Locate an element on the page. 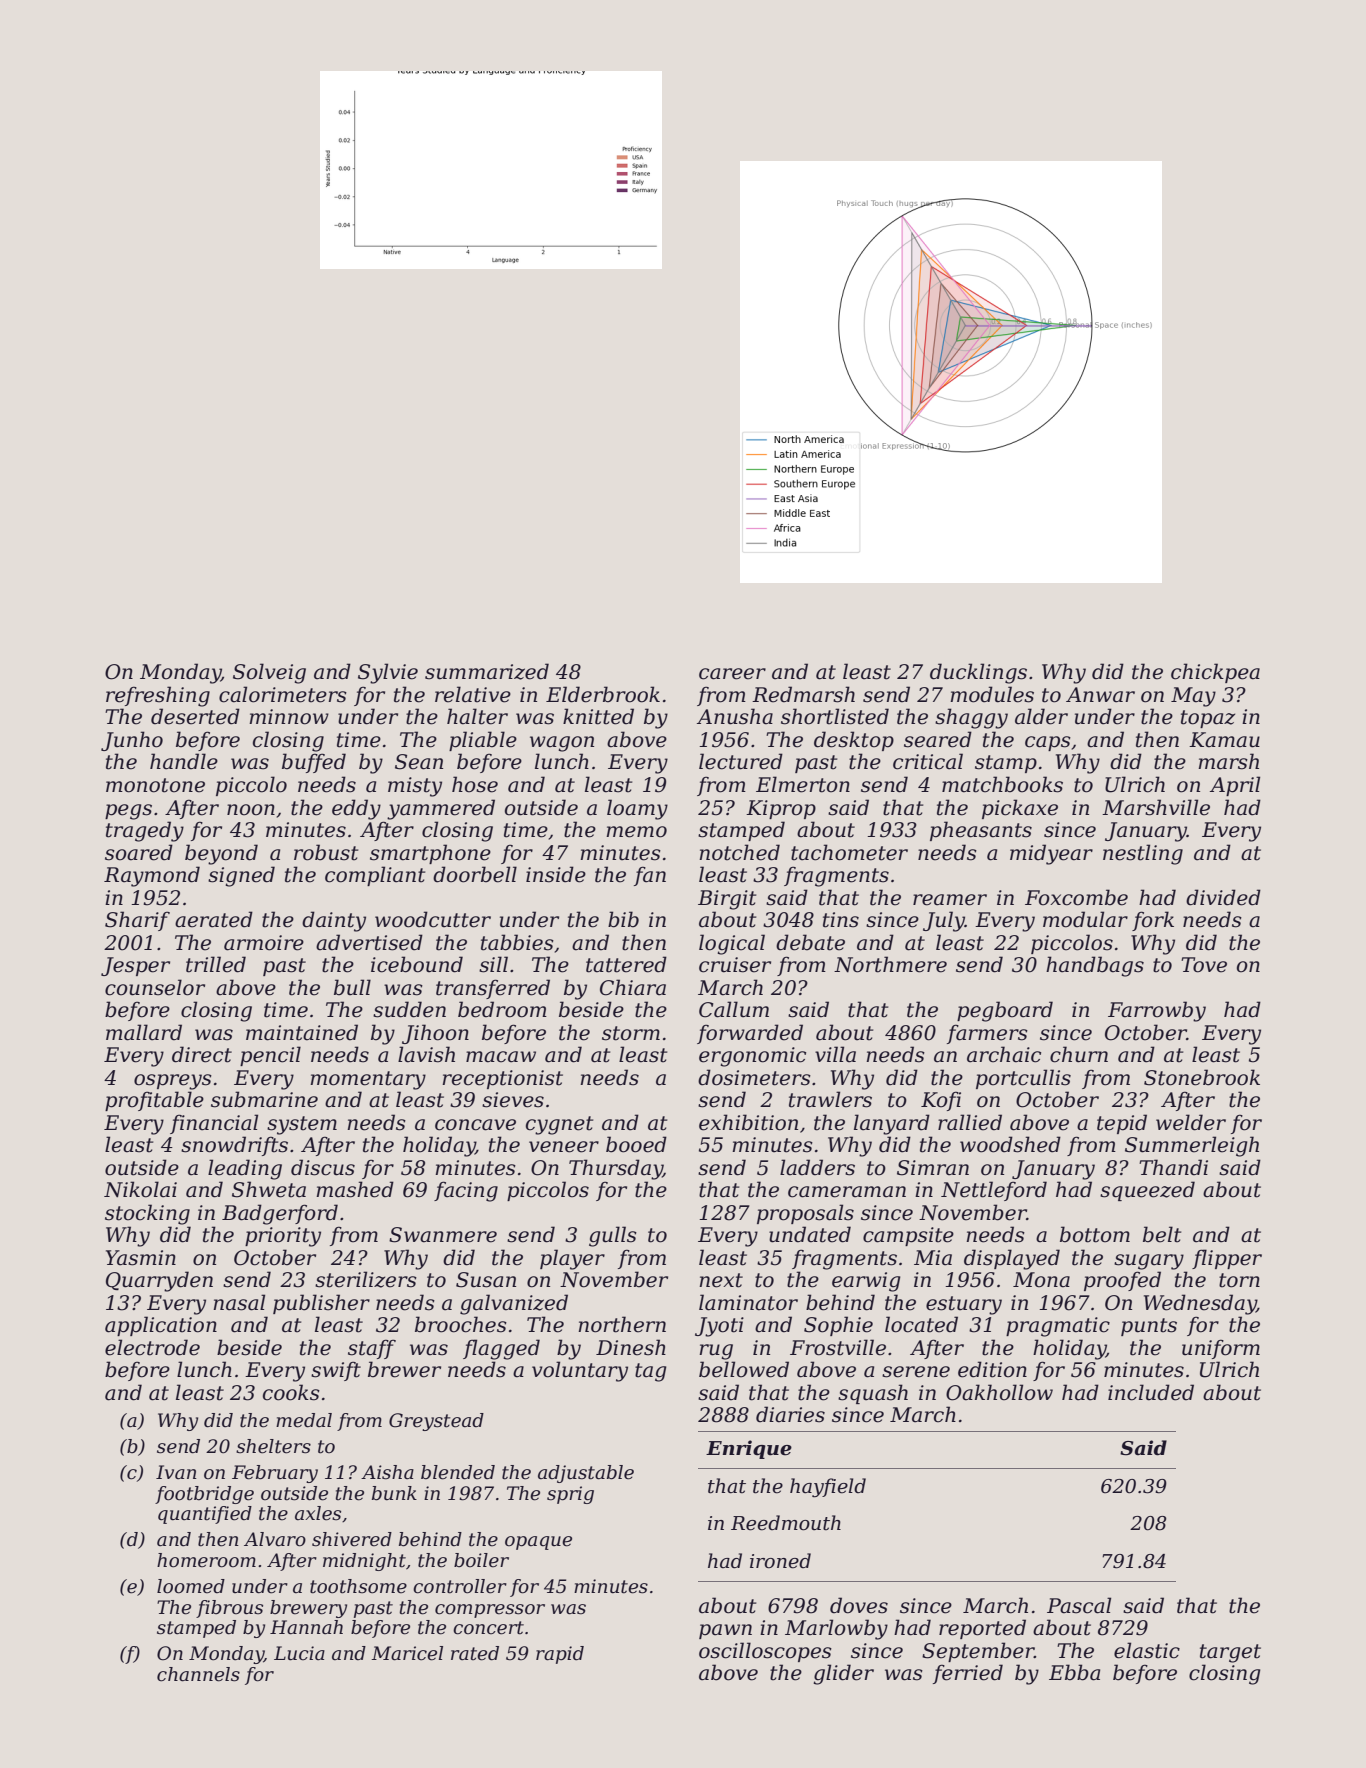  Marlowby is located at coordinates (836, 1629).
